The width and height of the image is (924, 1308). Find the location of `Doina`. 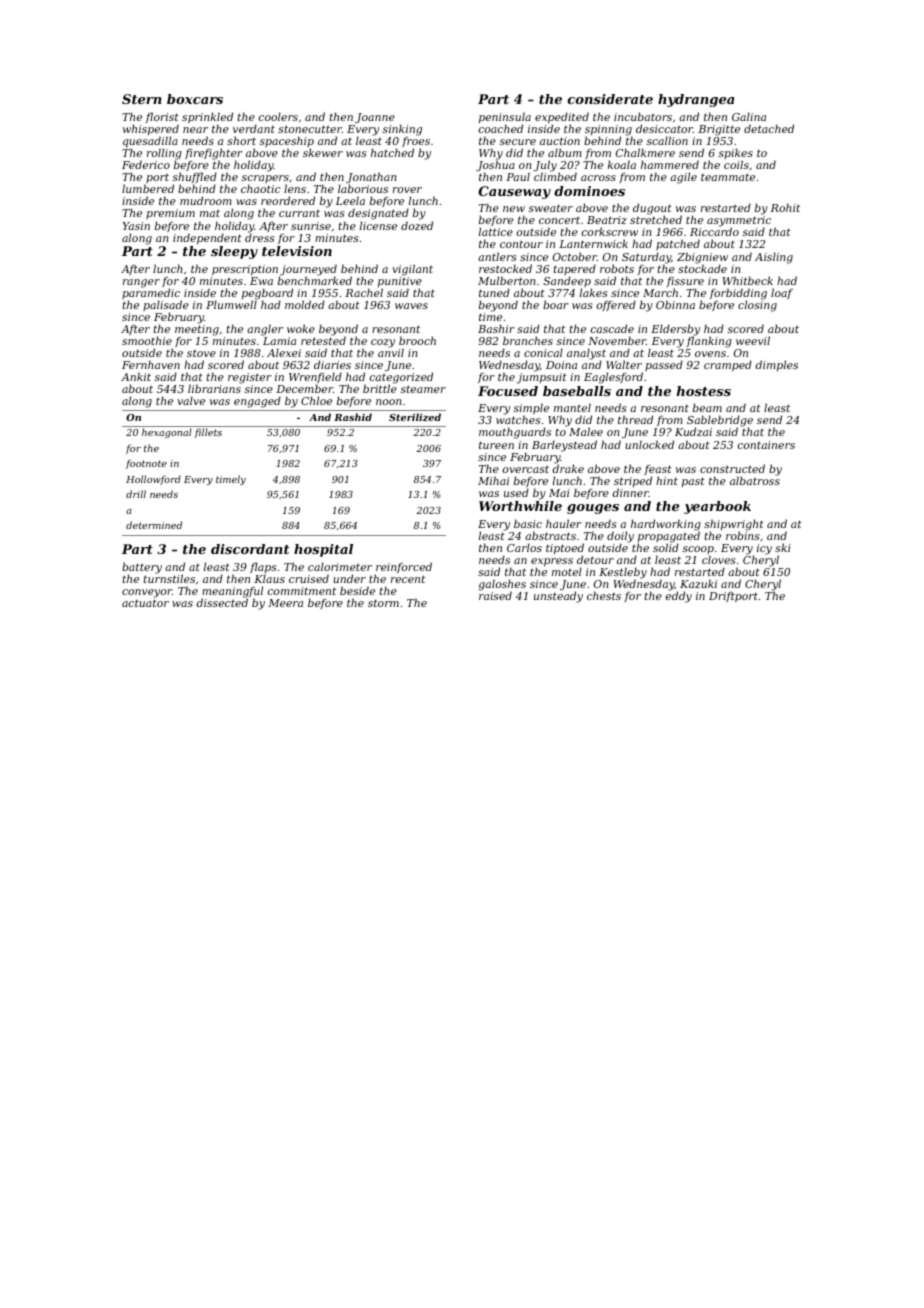

Doina is located at coordinates (561, 365).
